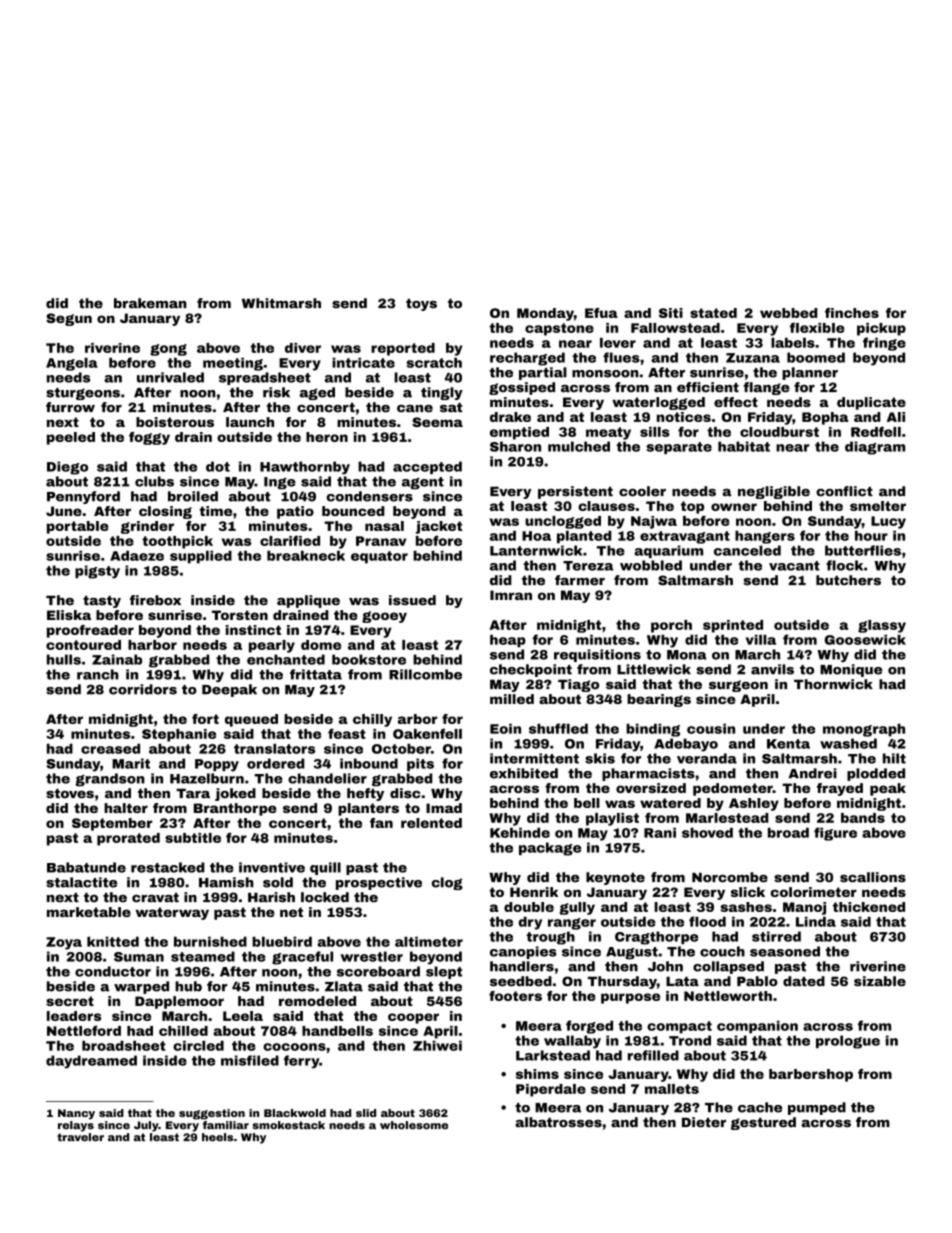 The width and height of the image is (952, 1233). I want to click on companion, so click(757, 1027).
